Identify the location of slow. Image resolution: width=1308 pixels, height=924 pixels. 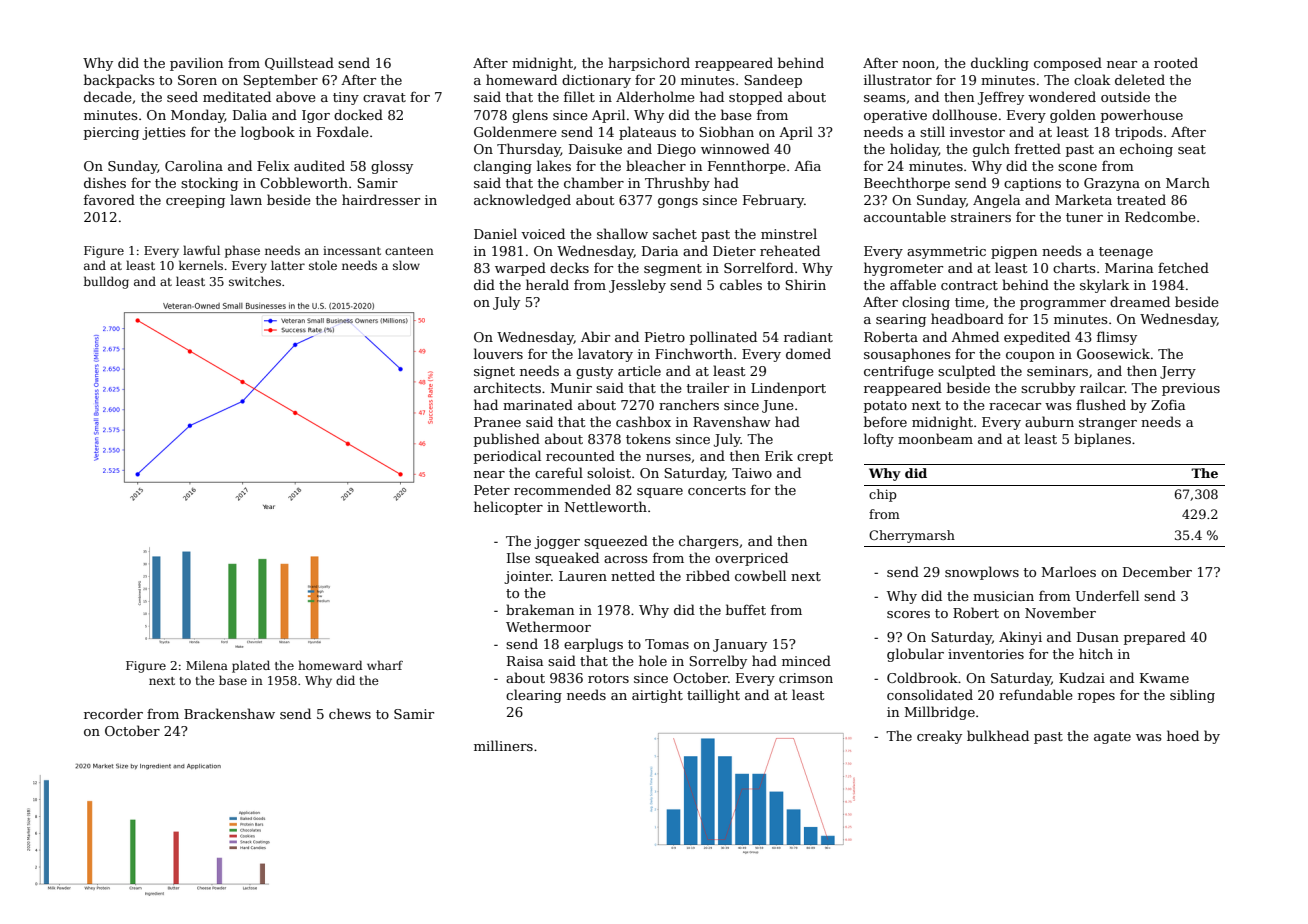
(406, 265).
